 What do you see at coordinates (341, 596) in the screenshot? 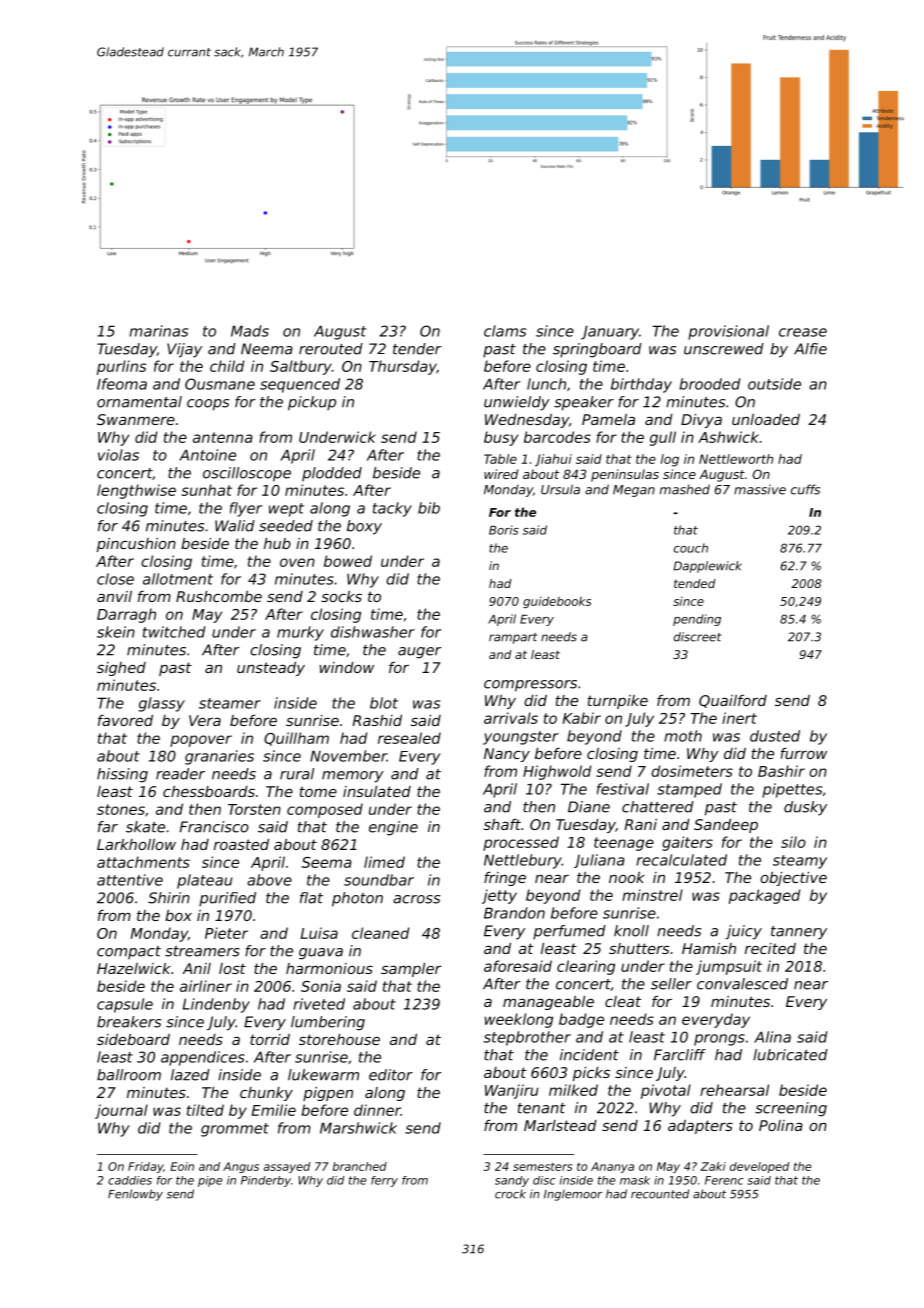
I see `socks` at bounding box center [341, 596].
